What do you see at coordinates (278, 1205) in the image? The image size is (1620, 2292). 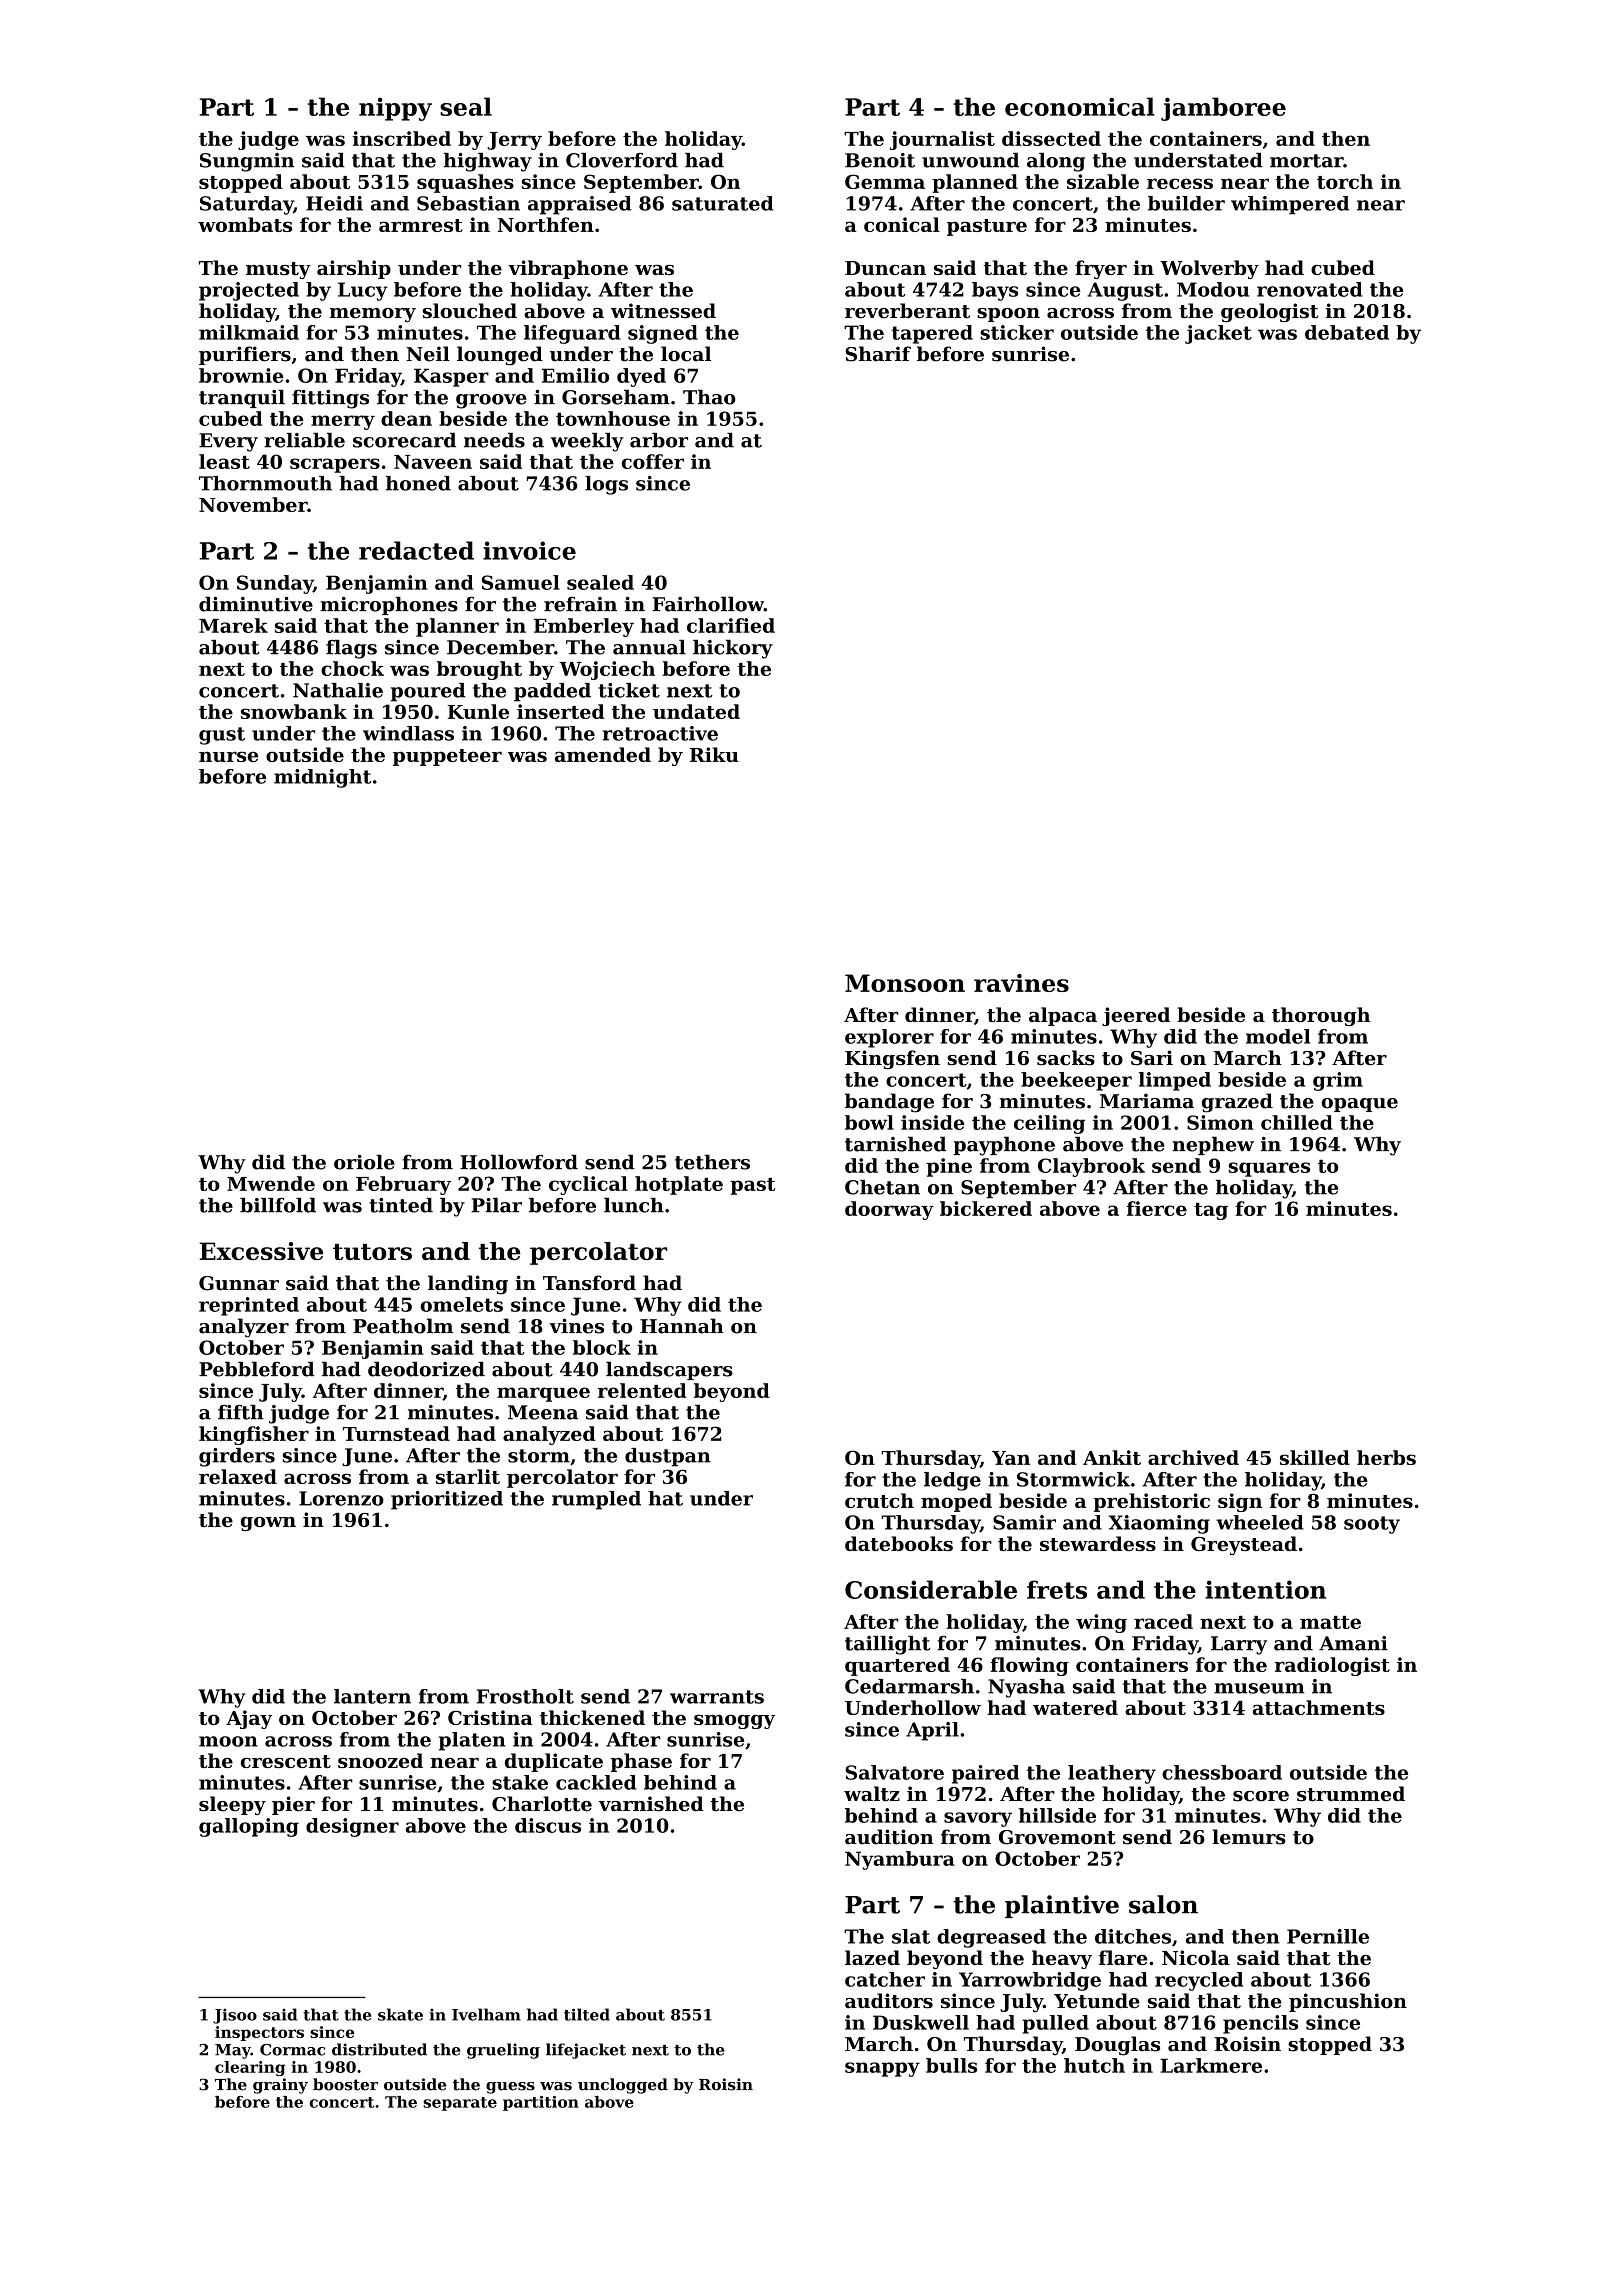 I see `billfold` at bounding box center [278, 1205].
